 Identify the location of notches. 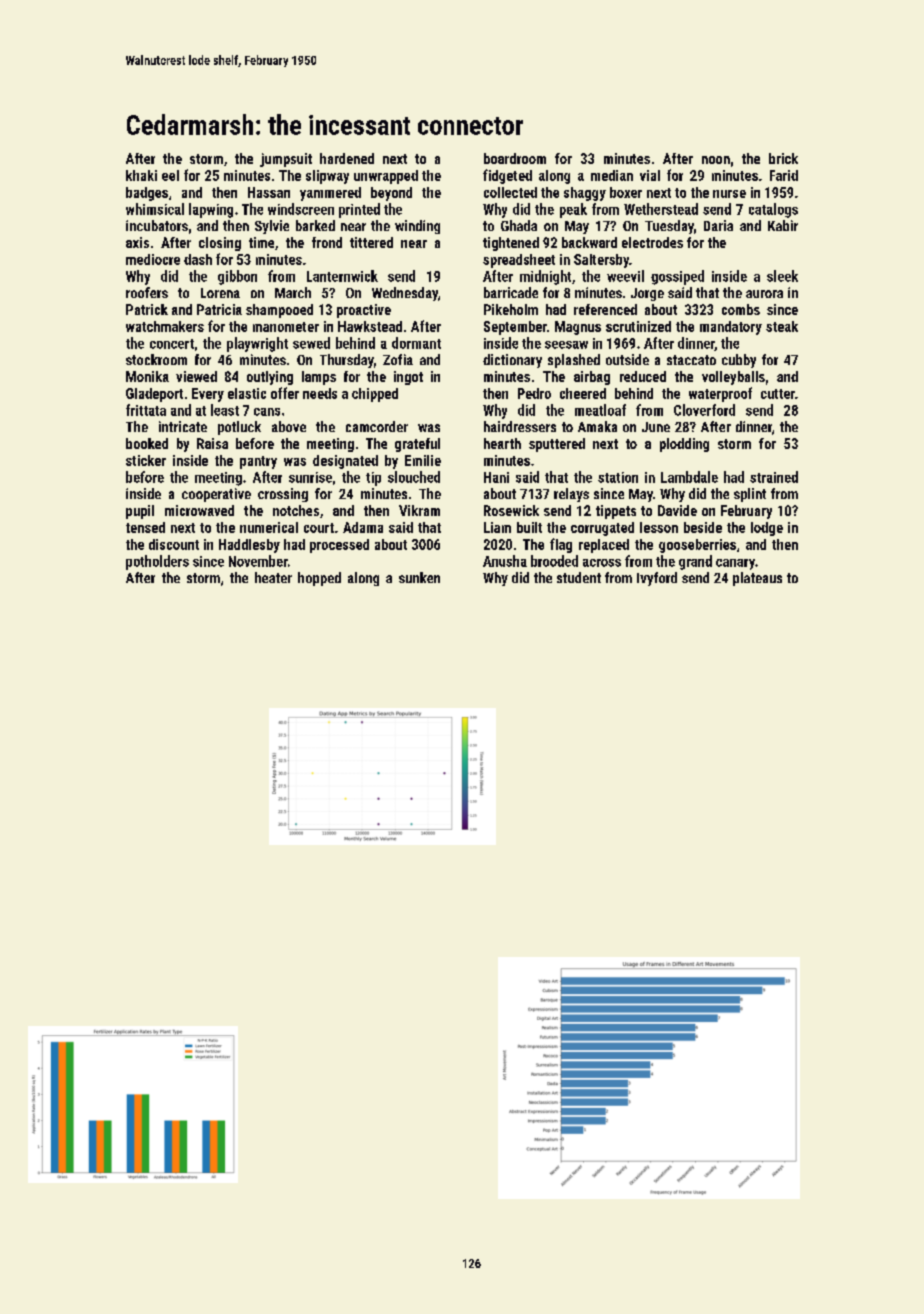
(296, 510).
